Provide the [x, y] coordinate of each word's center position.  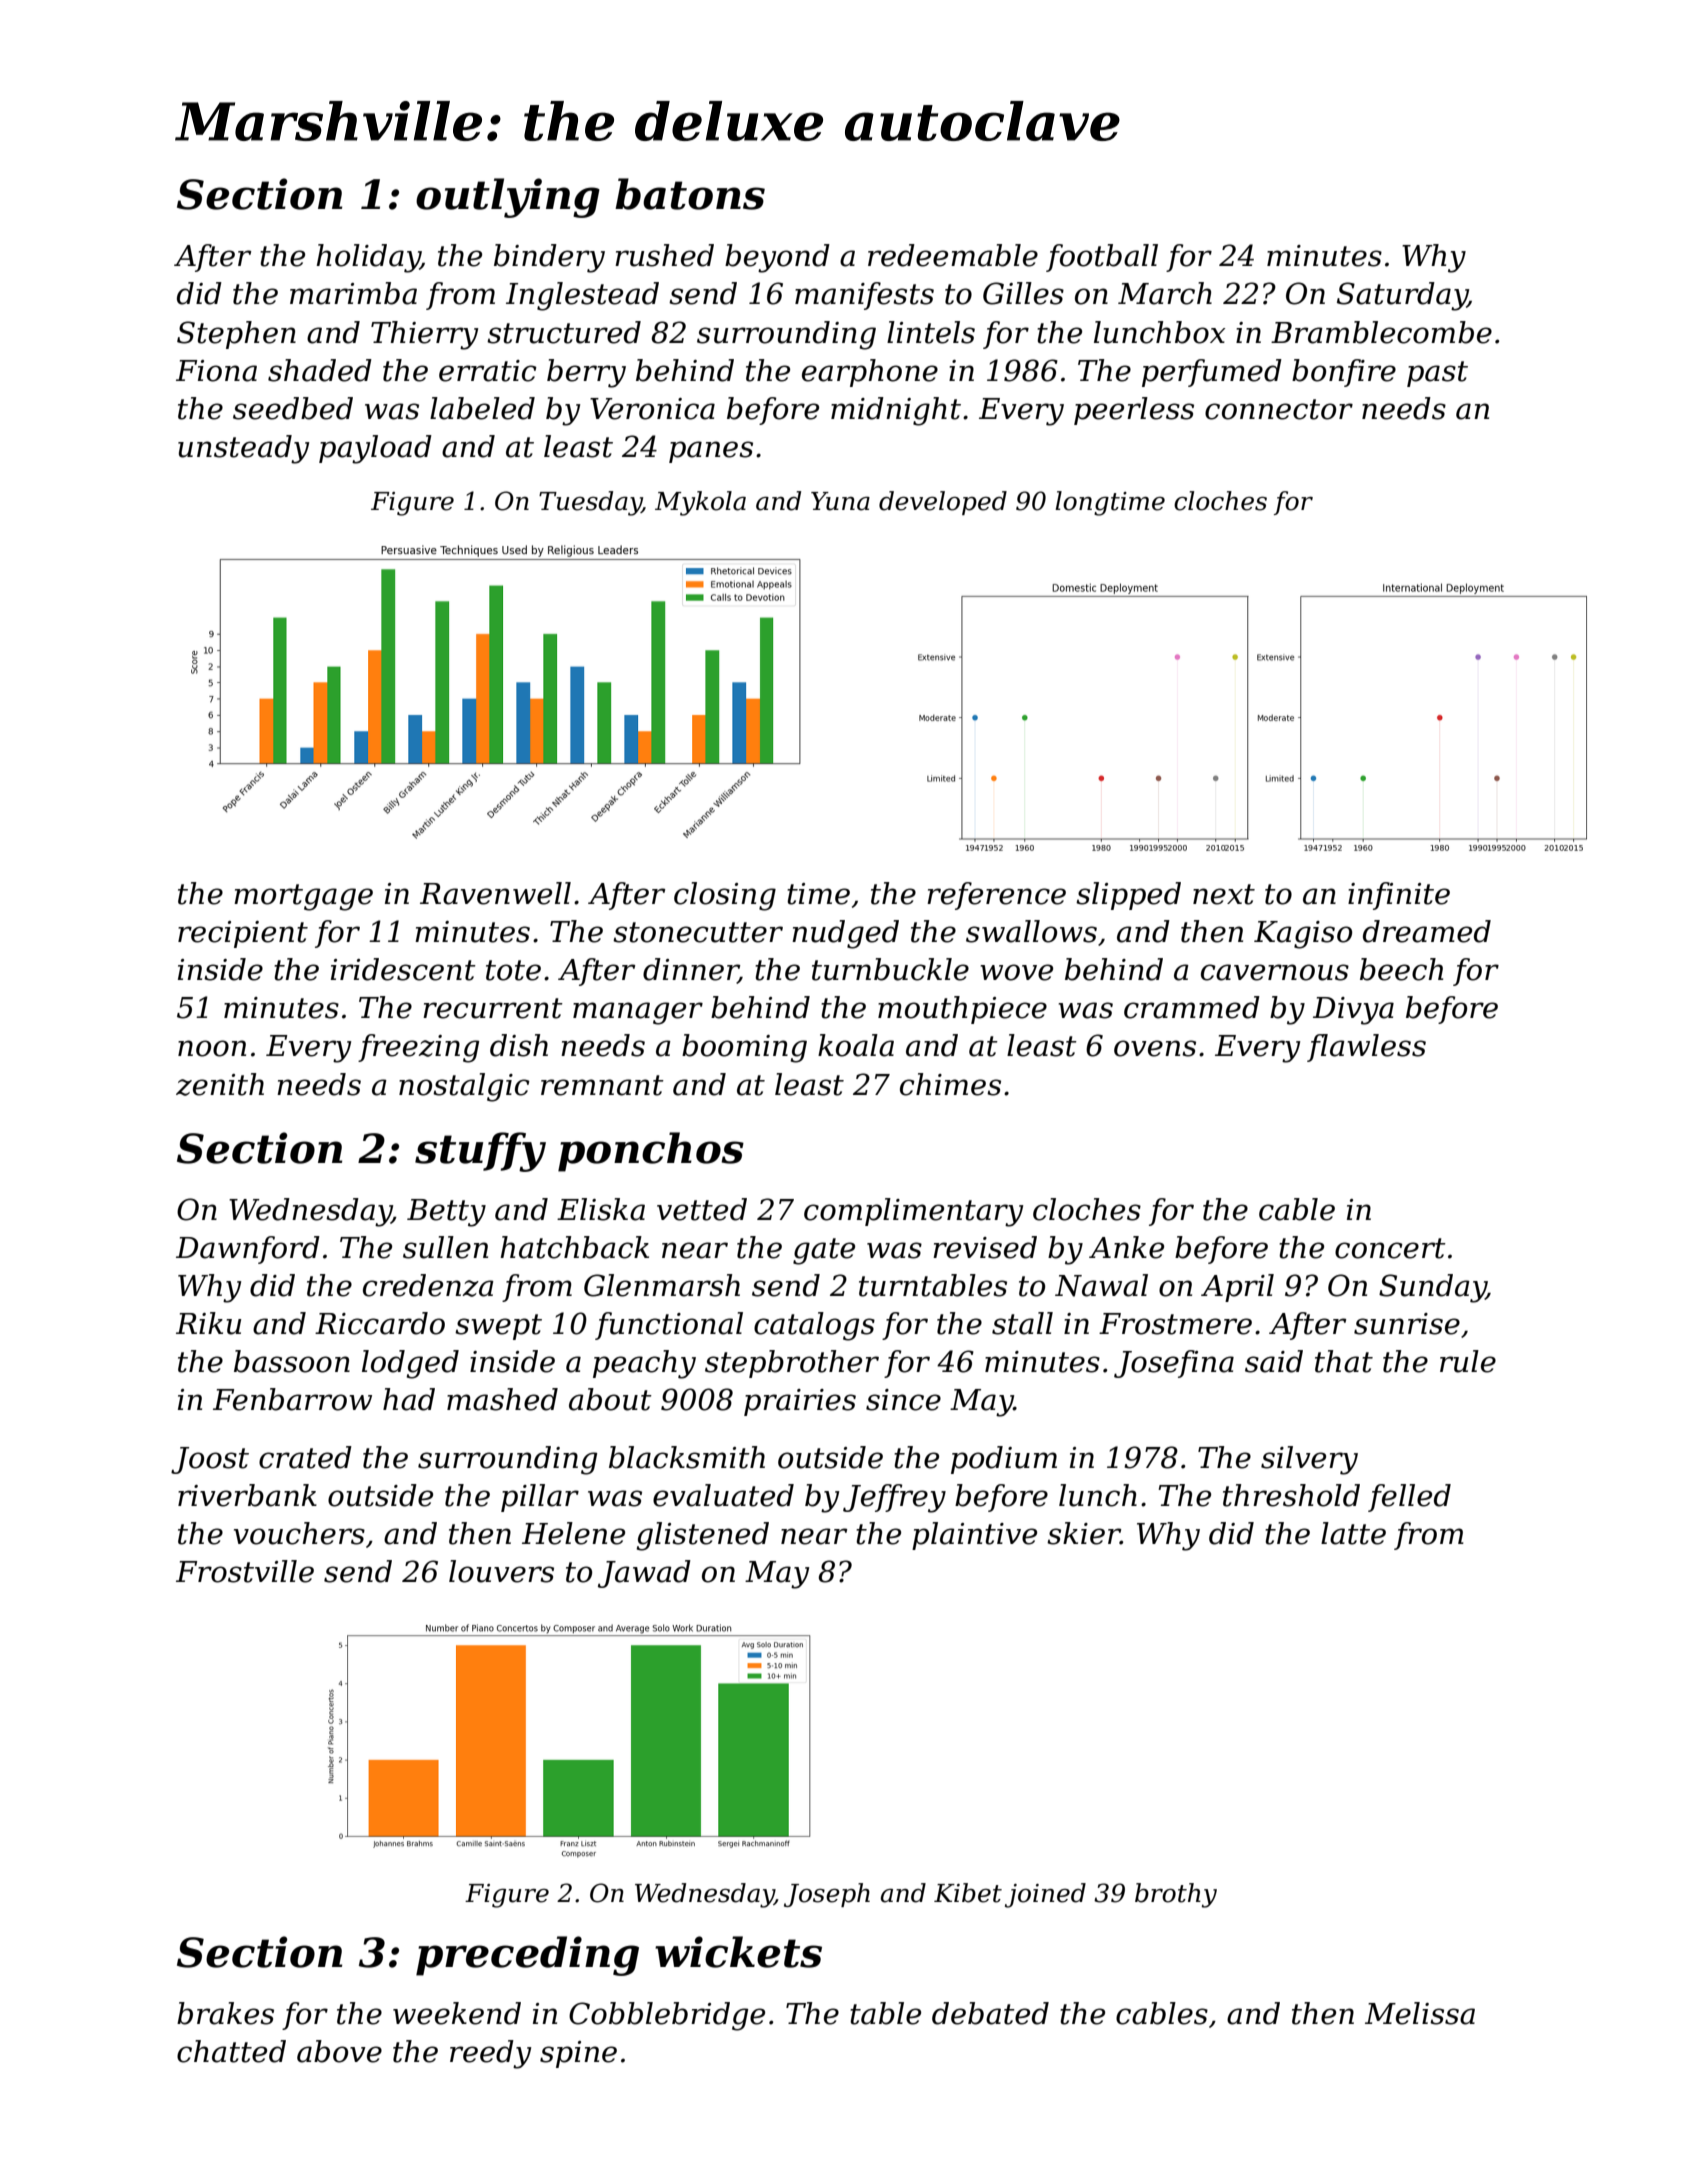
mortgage [303, 897]
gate [824, 1251]
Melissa [1420, 2013]
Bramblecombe [1381, 332]
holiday [368, 258]
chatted [231, 2051]
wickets [738, 1952]
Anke [1126, 1247]
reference [996, 896]
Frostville [245, 1571]
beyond [777, 258]
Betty [446, 1213]
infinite [1399, 896]
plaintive [974, 1536]
